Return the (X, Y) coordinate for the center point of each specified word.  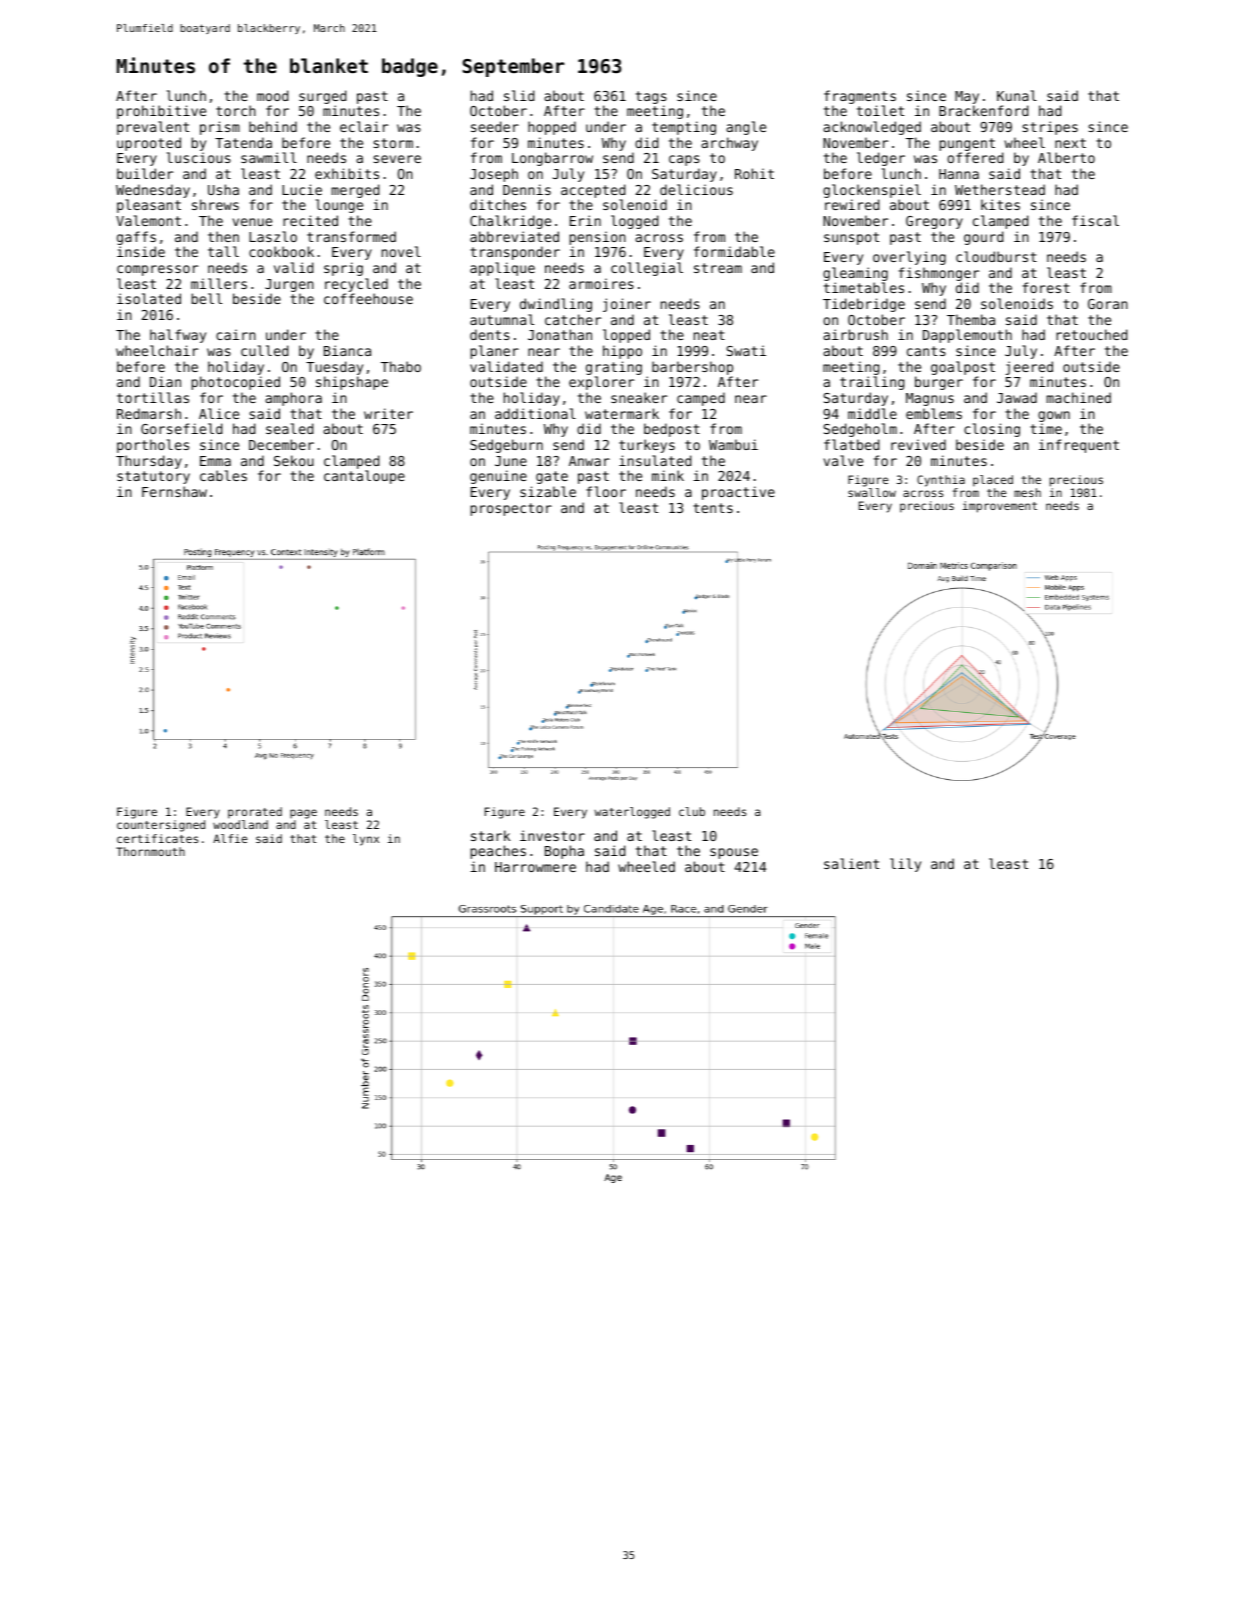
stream (718, 268)
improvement (1000, 507)
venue (252, 222)
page (303, 814)
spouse (734, 853)
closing (992, 430)
